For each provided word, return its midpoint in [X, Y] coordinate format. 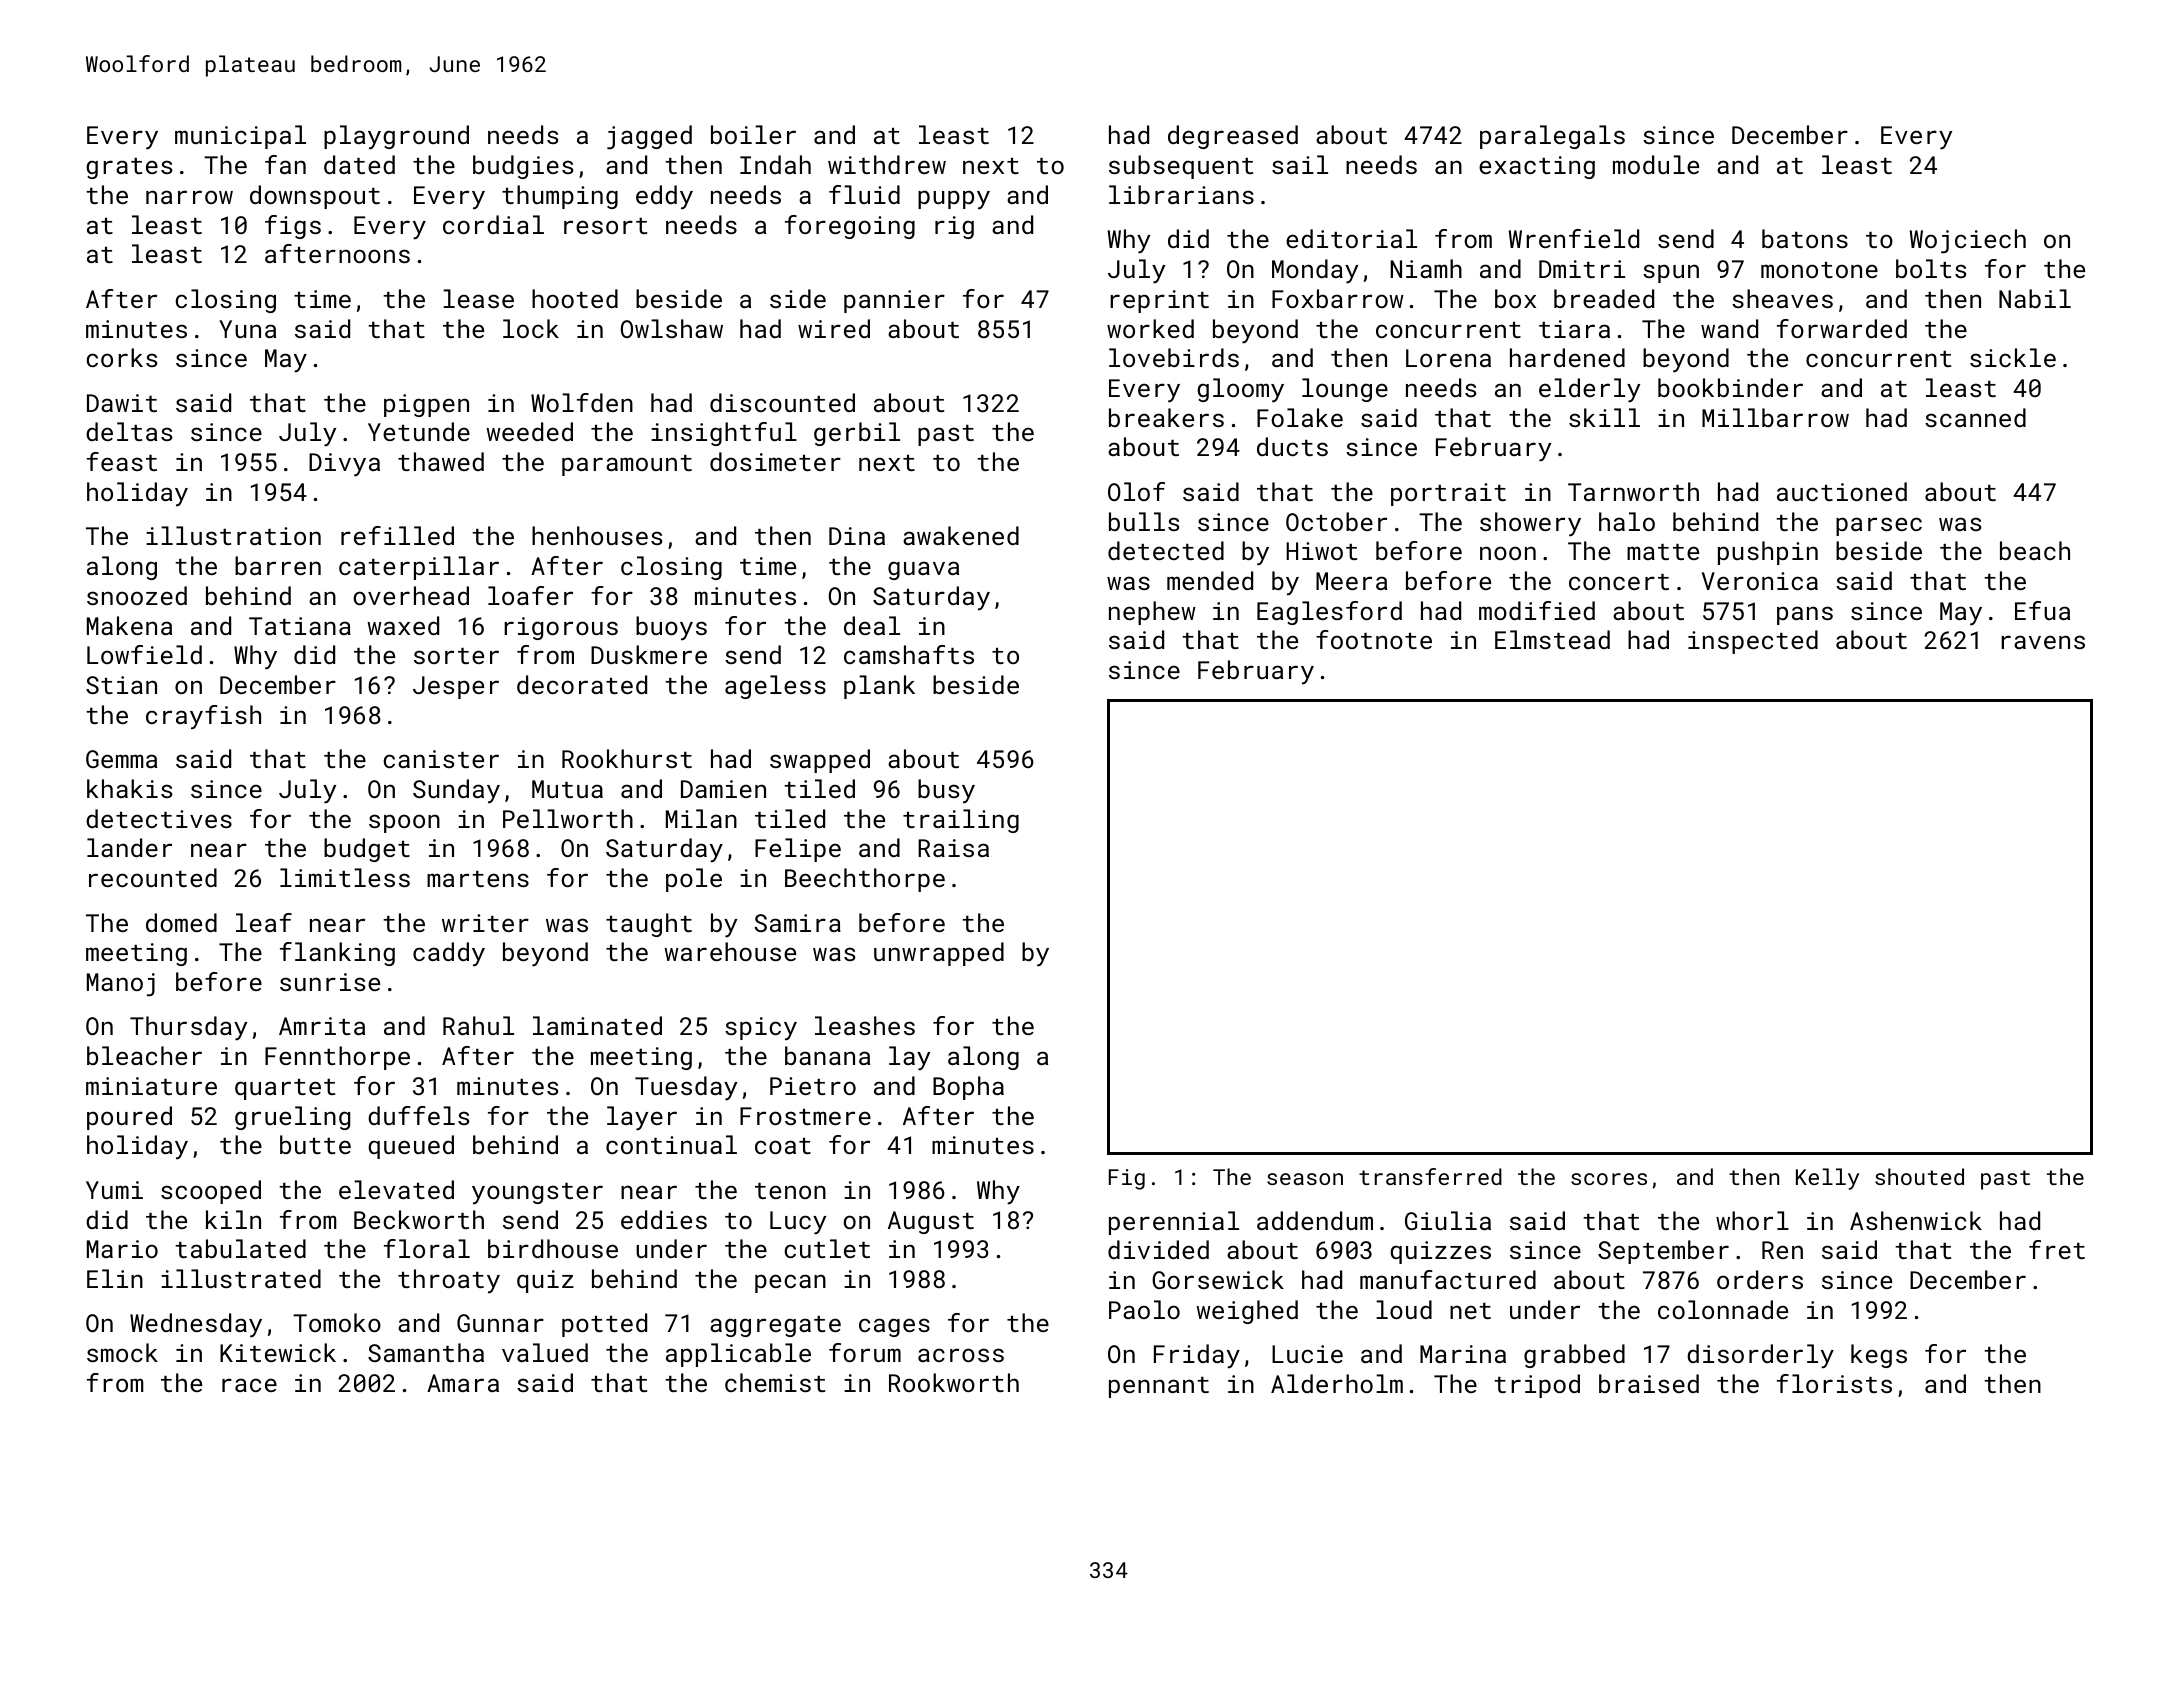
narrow [189, 197]
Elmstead [1552, 639]
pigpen [426, 405]
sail [1300, 164]
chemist [775, 1382]
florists [1834, 1383]
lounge [1345, 390]
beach [2035, 550]
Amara [463, 1383]
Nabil [2035, 298]
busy [946, 791]
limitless [345, 877]
